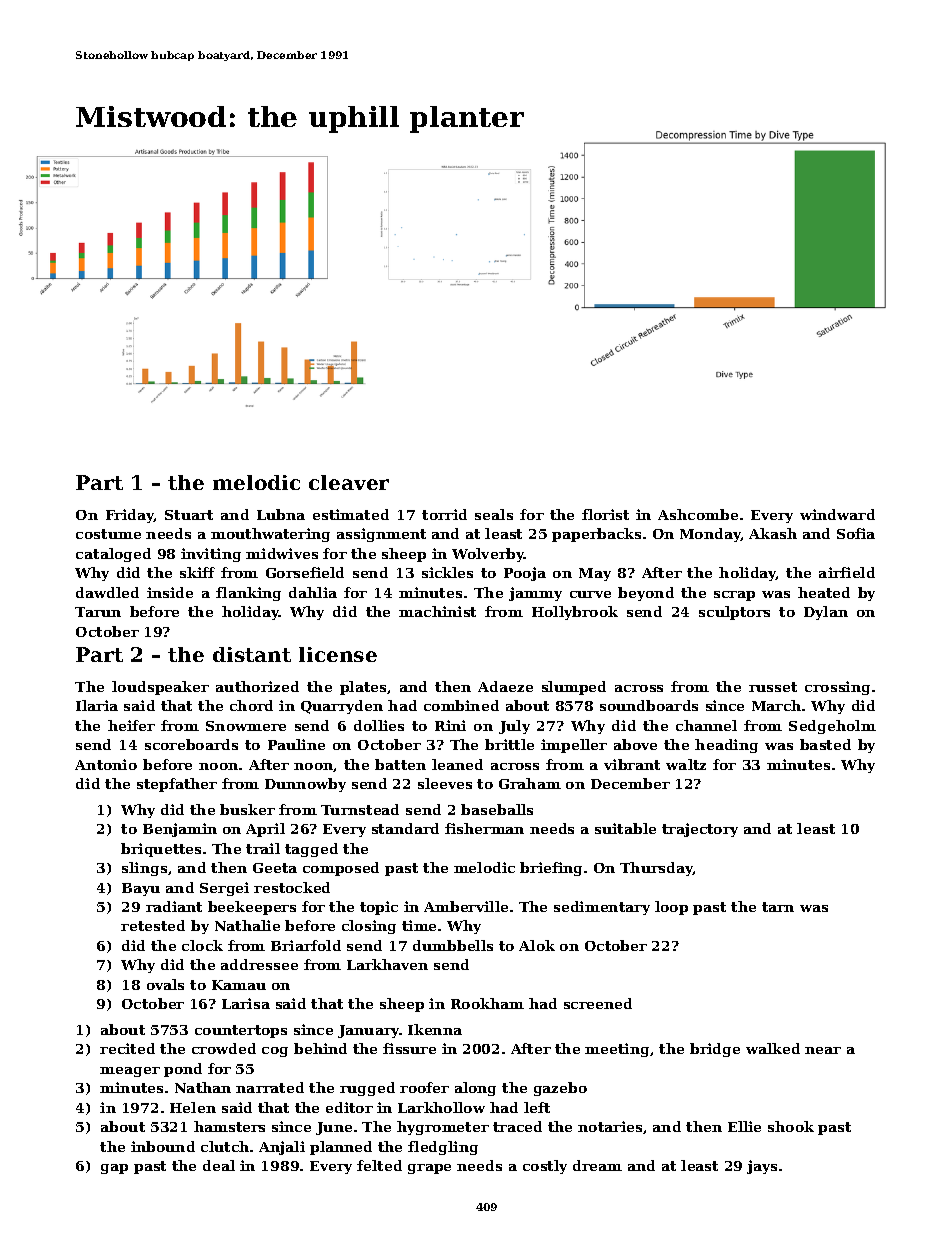  Describe the element at coordinates (351, 514) in the image. I see `estimated` at that location.
